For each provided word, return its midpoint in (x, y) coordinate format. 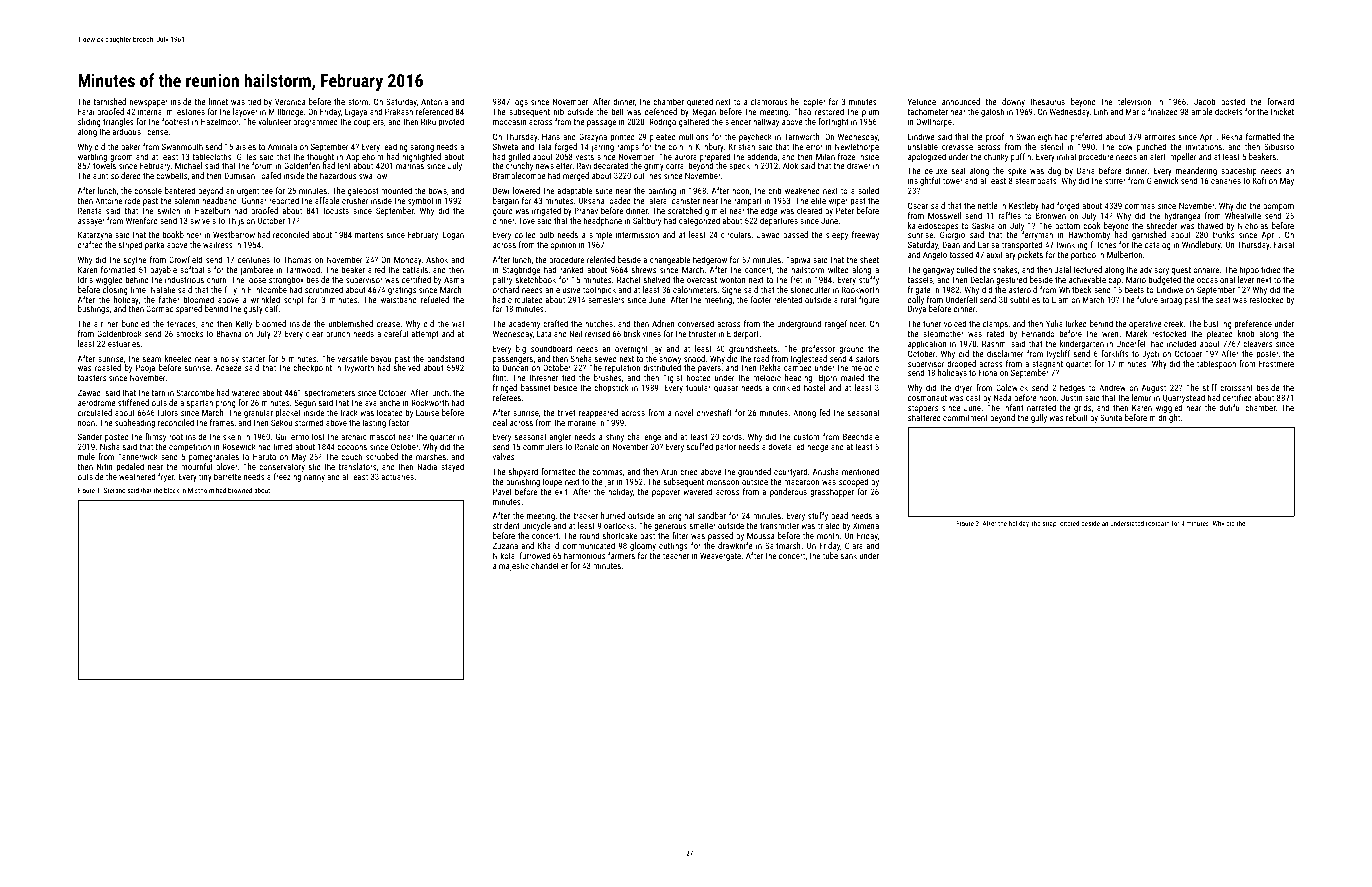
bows (438, 190)
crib (775, 190)
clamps (995, 324)
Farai (86, 111)
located (390, 412)
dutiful (1230, 407)
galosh (992, 112)
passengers (513, 361)
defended (661, 111)
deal (500, 422)
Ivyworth (359, 368)
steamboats (1036, 180)
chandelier (549, 565)
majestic (514, 567)
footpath (1158, 523)
